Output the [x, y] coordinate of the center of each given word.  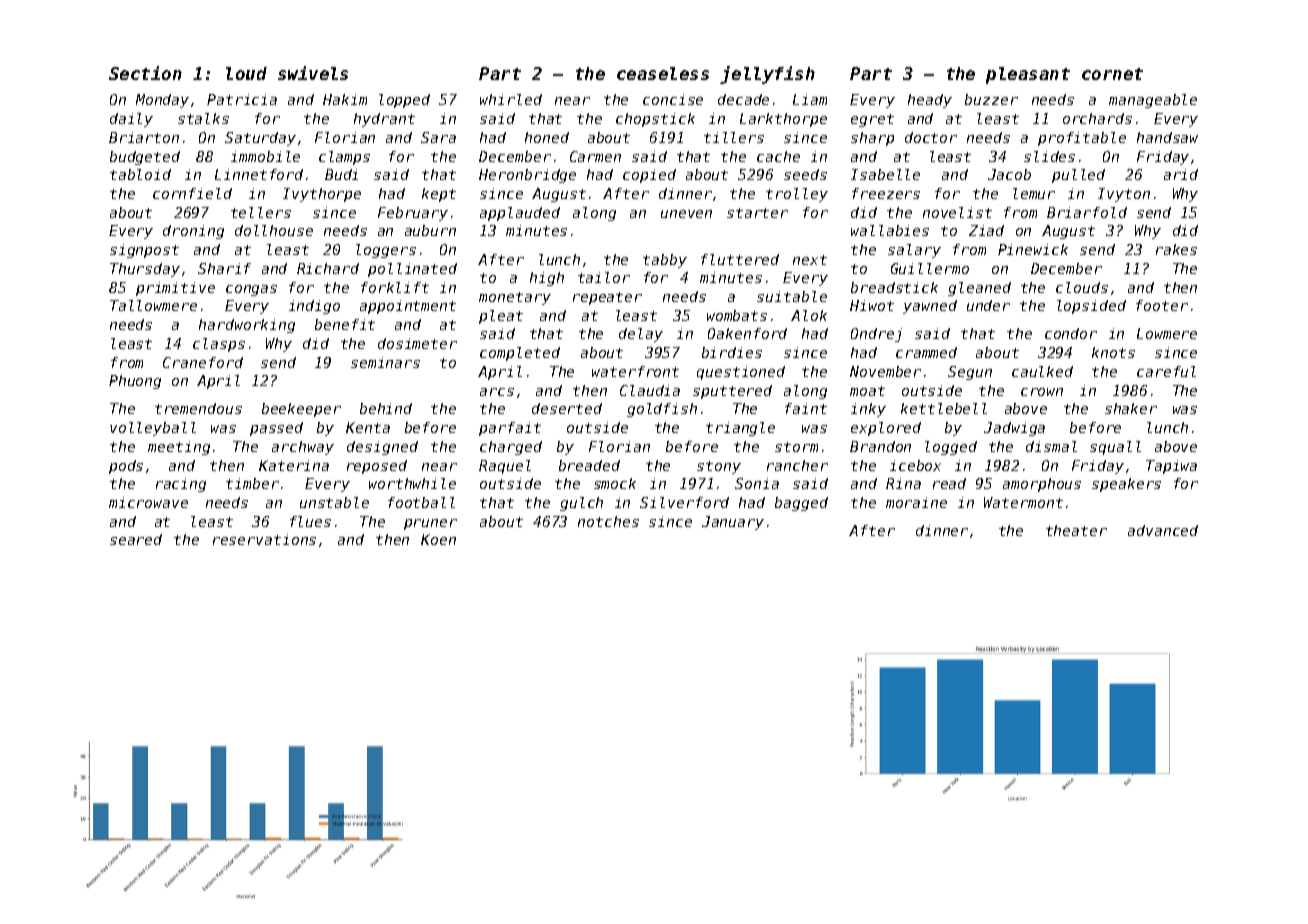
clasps [219, 345]
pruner [430, 524]
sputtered [732, 392]
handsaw [1167, 137]
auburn [430, 230]
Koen [438, 539]
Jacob [1009, 174]
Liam [810, 99]
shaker [1131, 408]
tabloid [140, 174]
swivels [313, 73]
